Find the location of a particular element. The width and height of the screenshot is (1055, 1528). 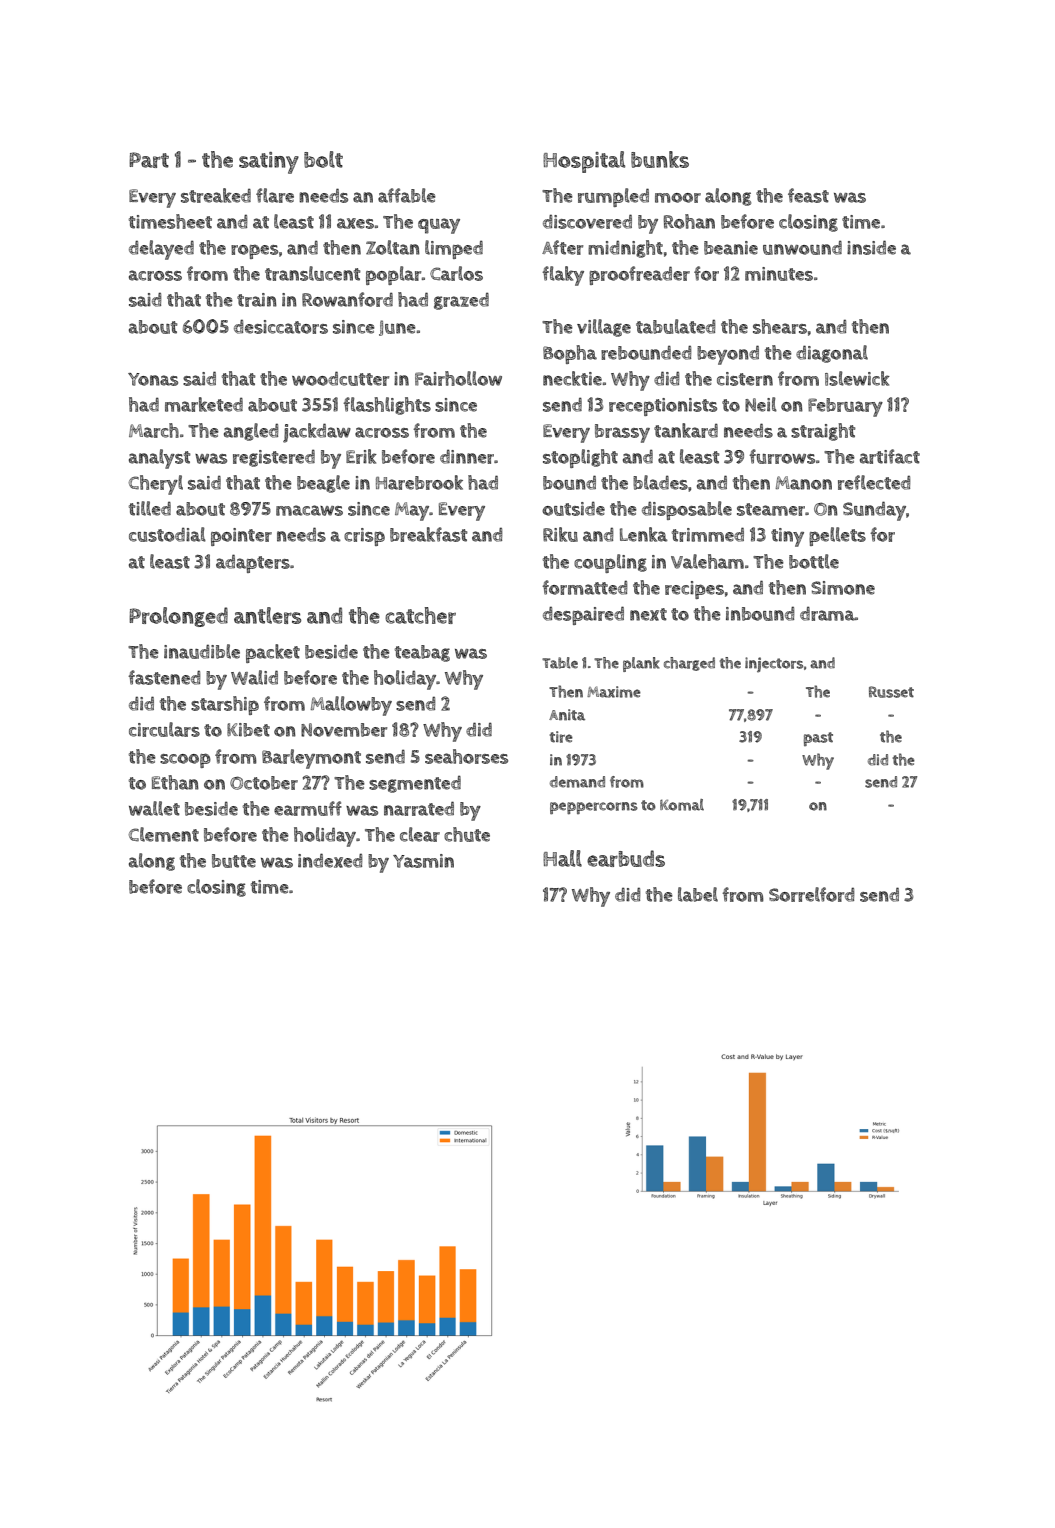

streaked is located at coordinates (216, 195).
